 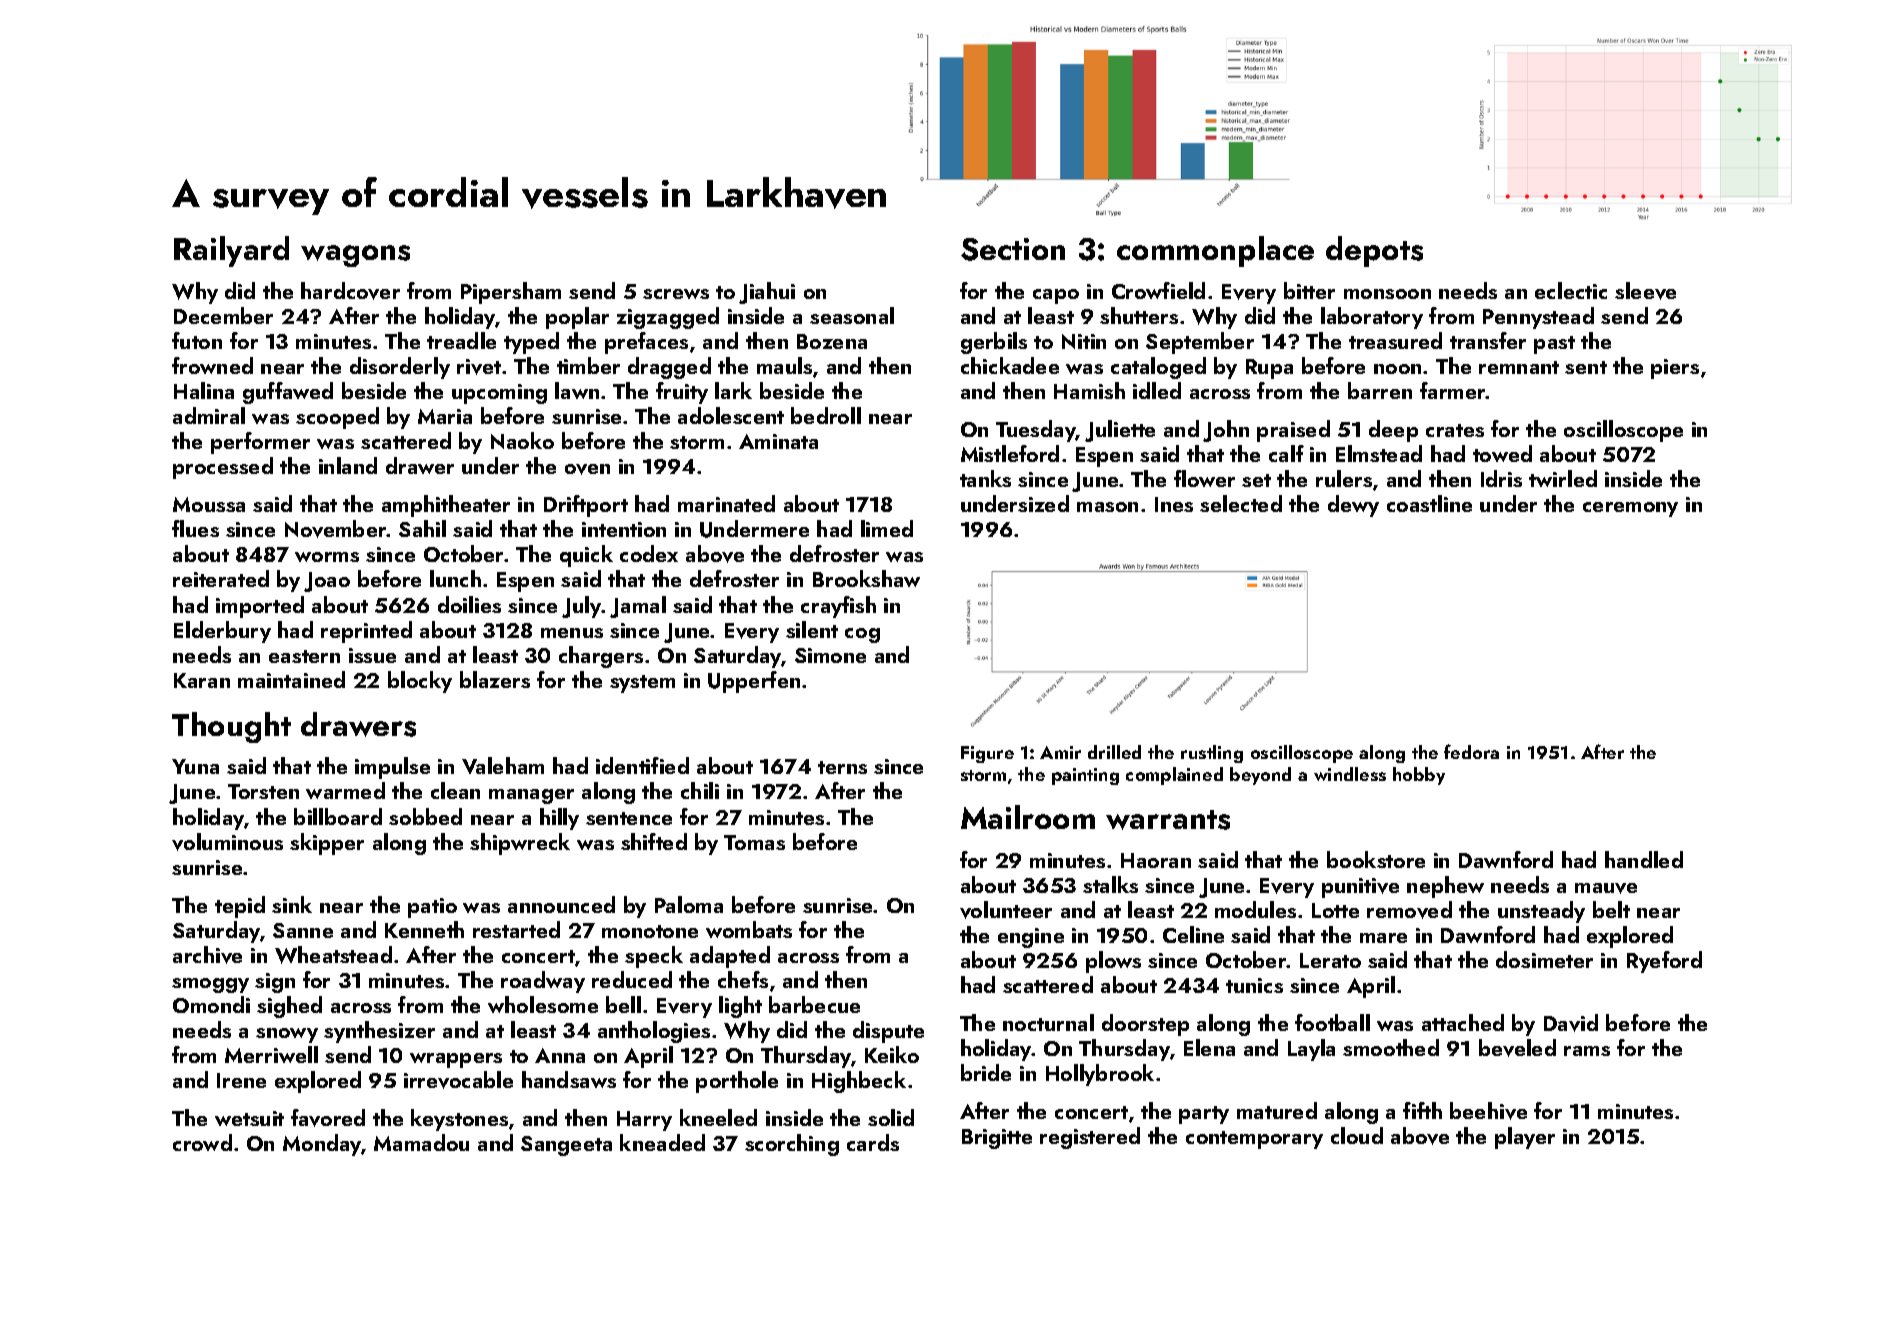 What do you see at coordinates (202, 680) in the image?
I see `Karan` at bounding box center [202, 680].
